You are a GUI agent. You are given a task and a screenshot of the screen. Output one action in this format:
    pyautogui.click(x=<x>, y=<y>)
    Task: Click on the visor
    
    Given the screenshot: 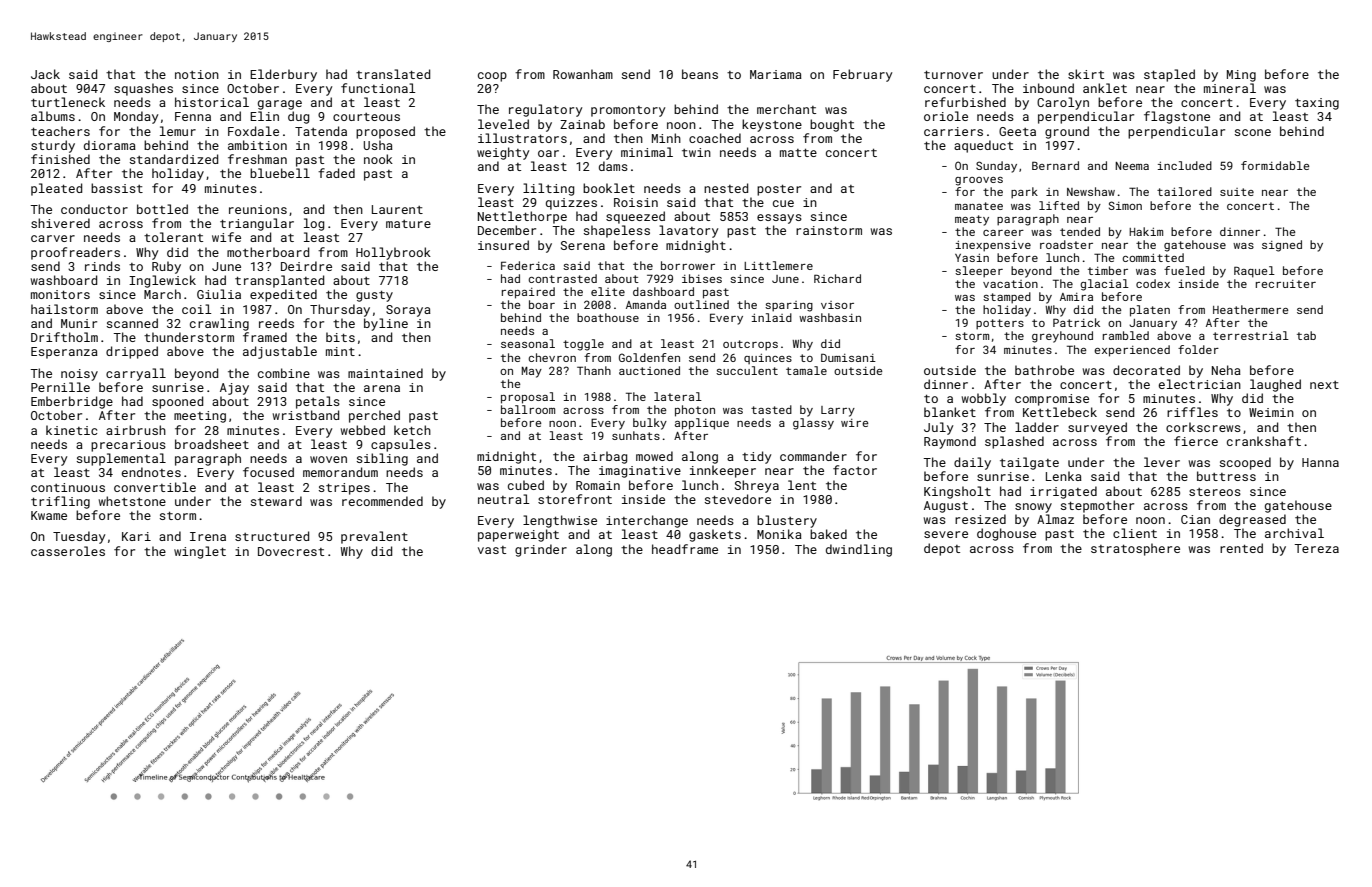 What is the action you would take?
    pyautogui.click(x=837, y=305)
